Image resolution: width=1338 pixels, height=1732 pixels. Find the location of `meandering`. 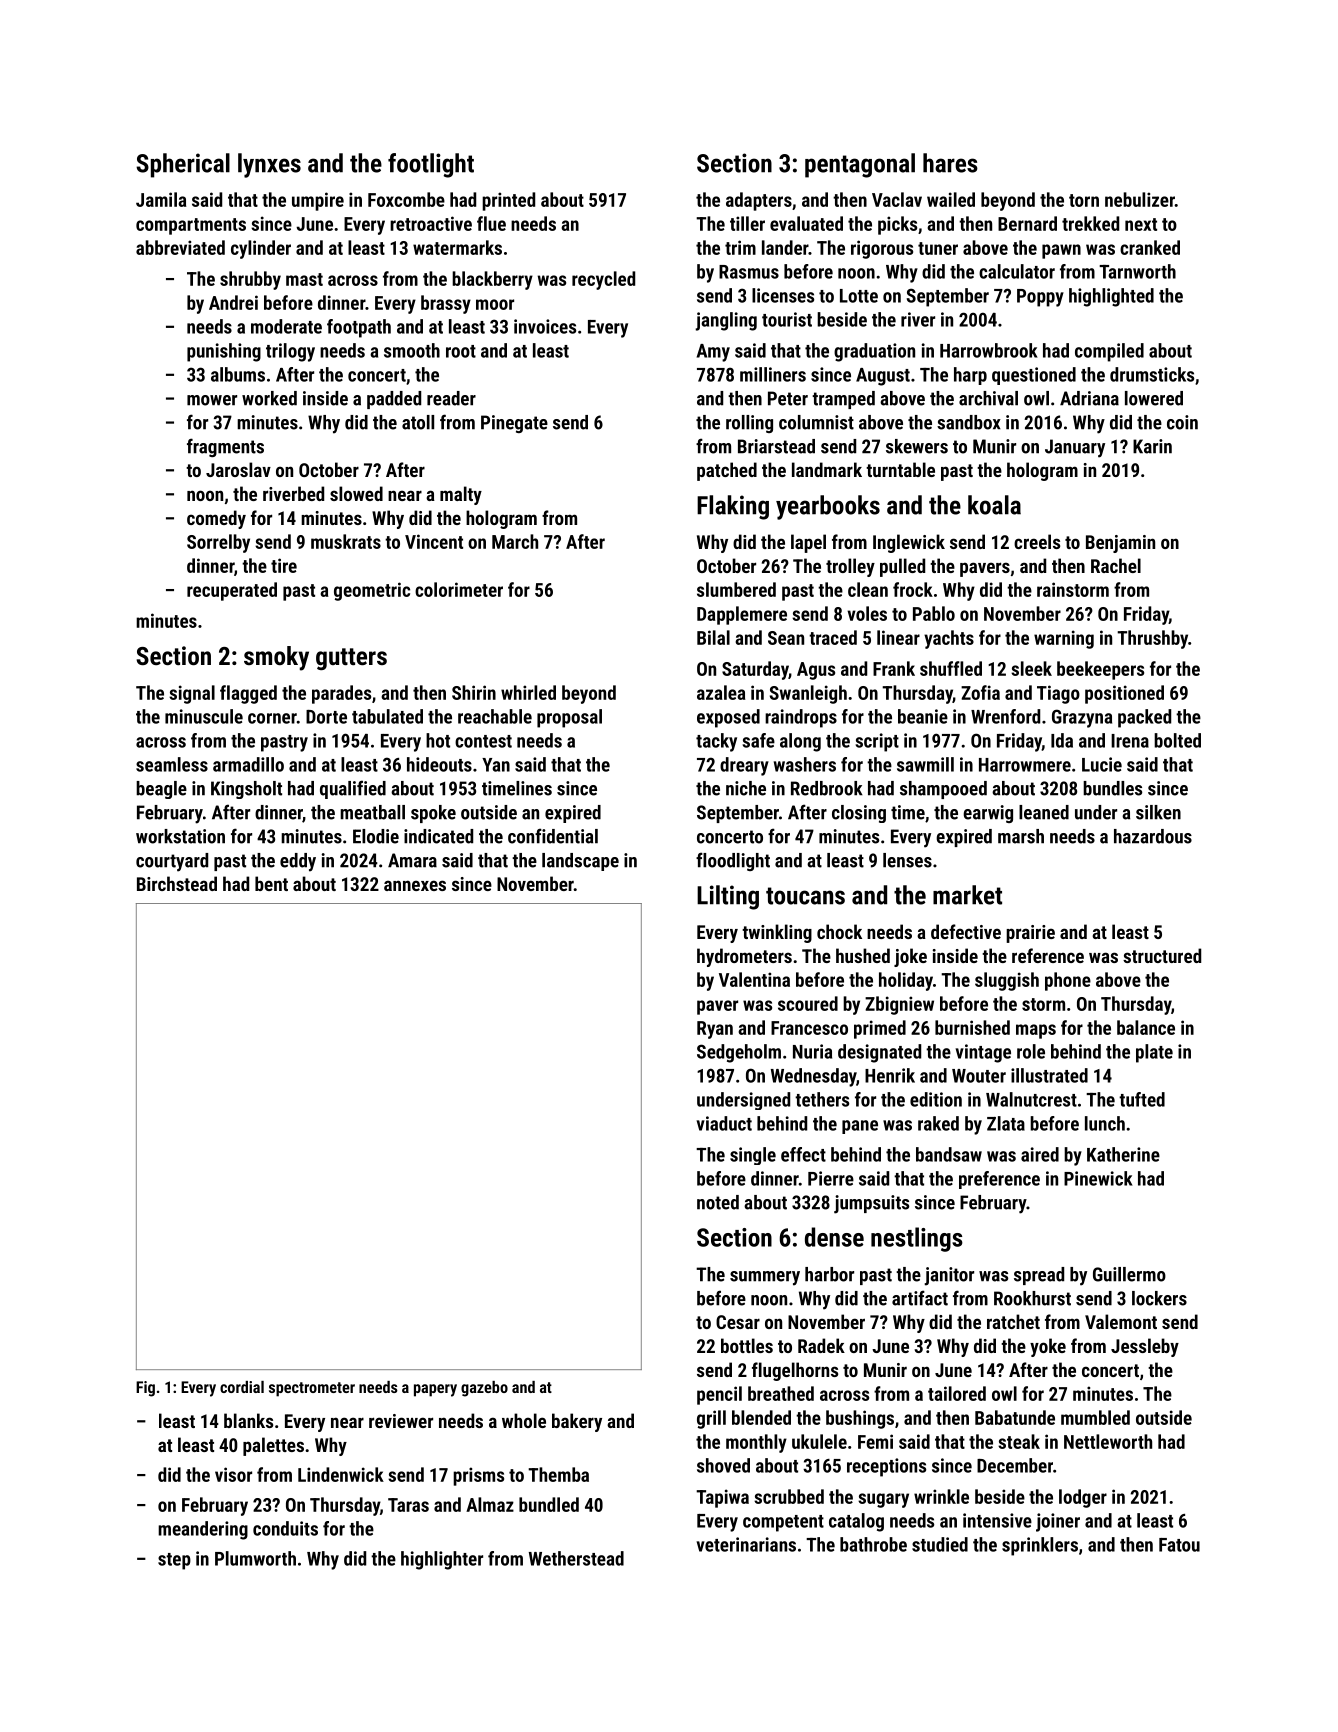

meandering is located at coordinates (203, 1530).
